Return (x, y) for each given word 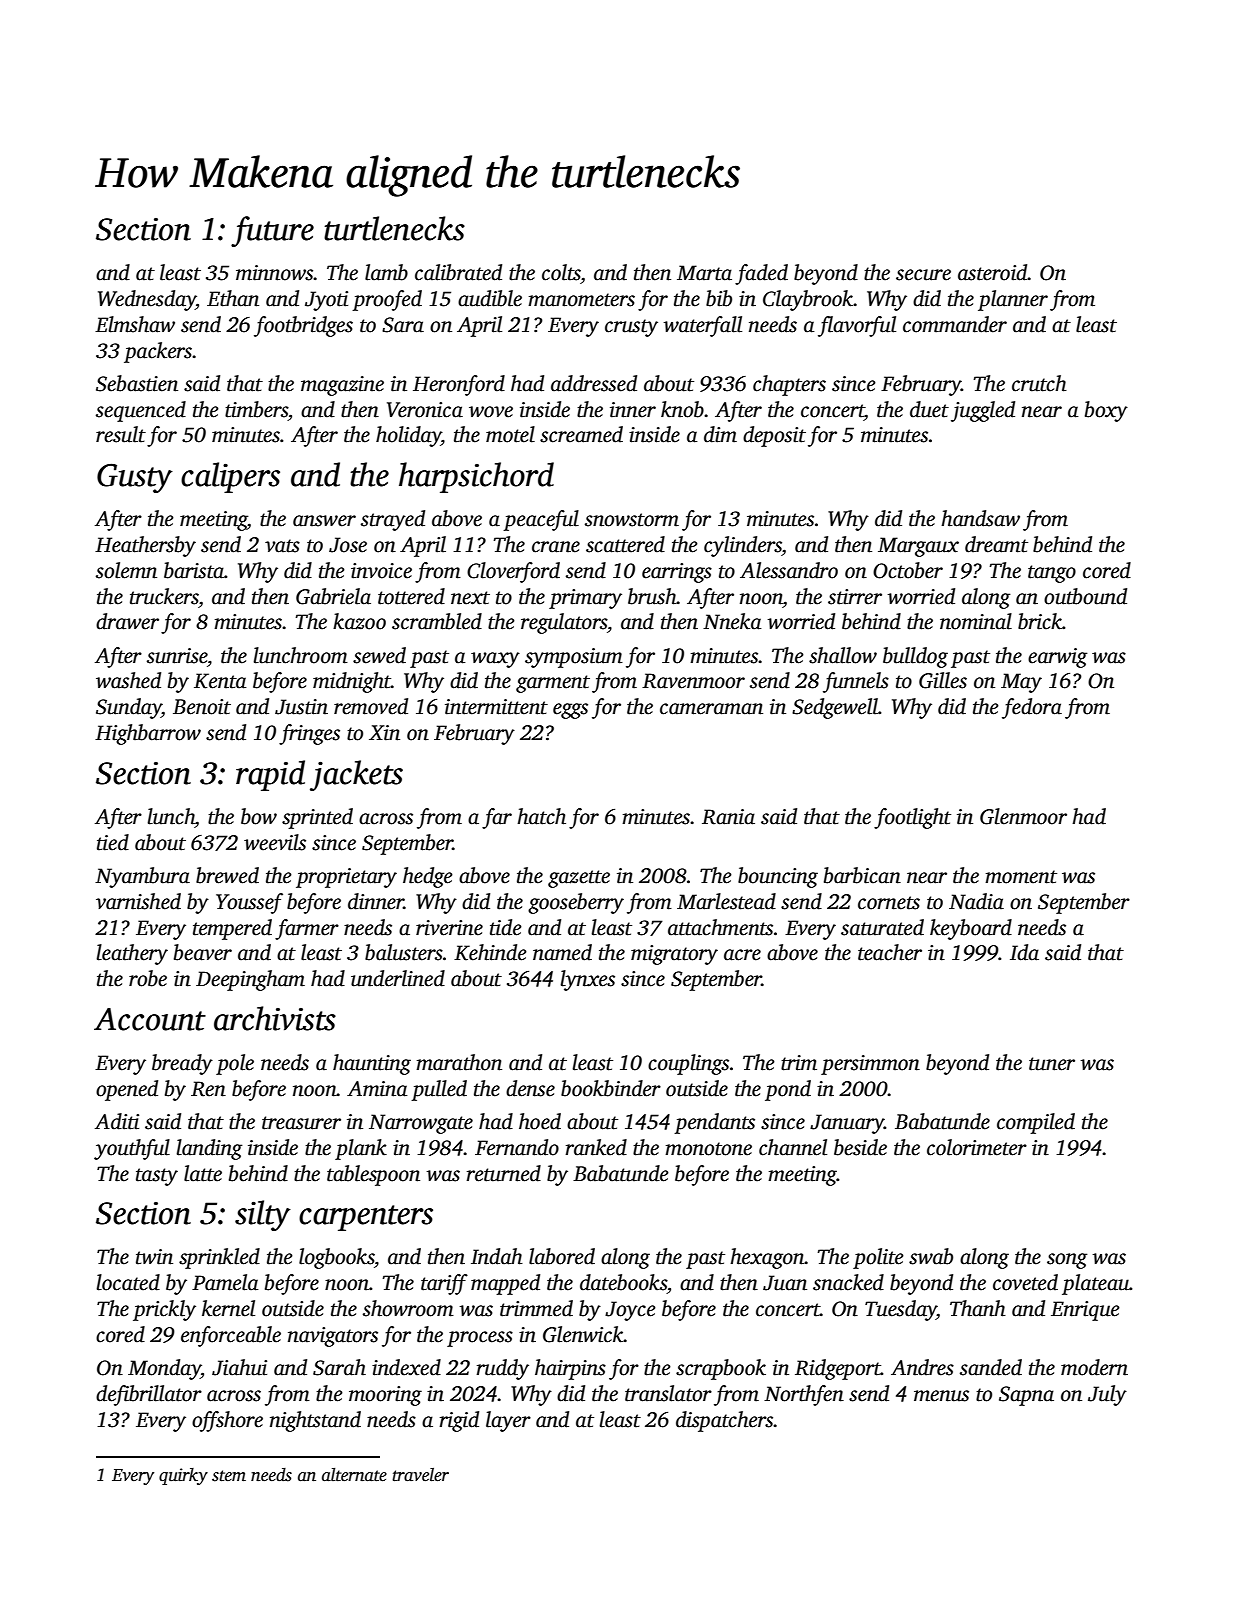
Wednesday (147, 300)
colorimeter (977, 1147)
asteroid (993, 272)
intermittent (496, 707)
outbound (1085, 596)
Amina (377, 1089)
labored (562, 1256)
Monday (164, 1369)
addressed (594, 383)
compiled (1036, 1123)
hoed (540, 1121)
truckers (164, 596)
